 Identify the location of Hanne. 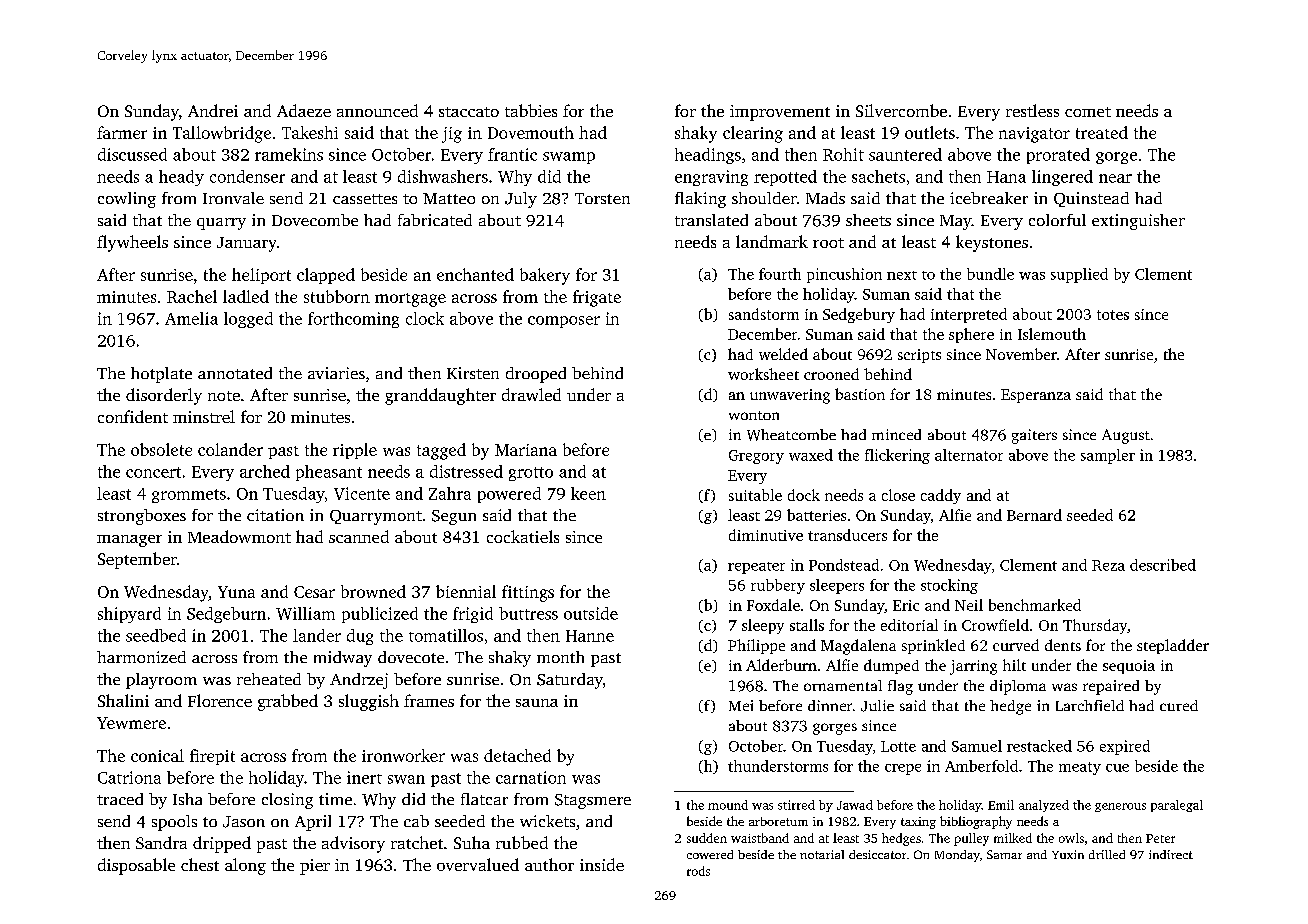
(590, 636).
